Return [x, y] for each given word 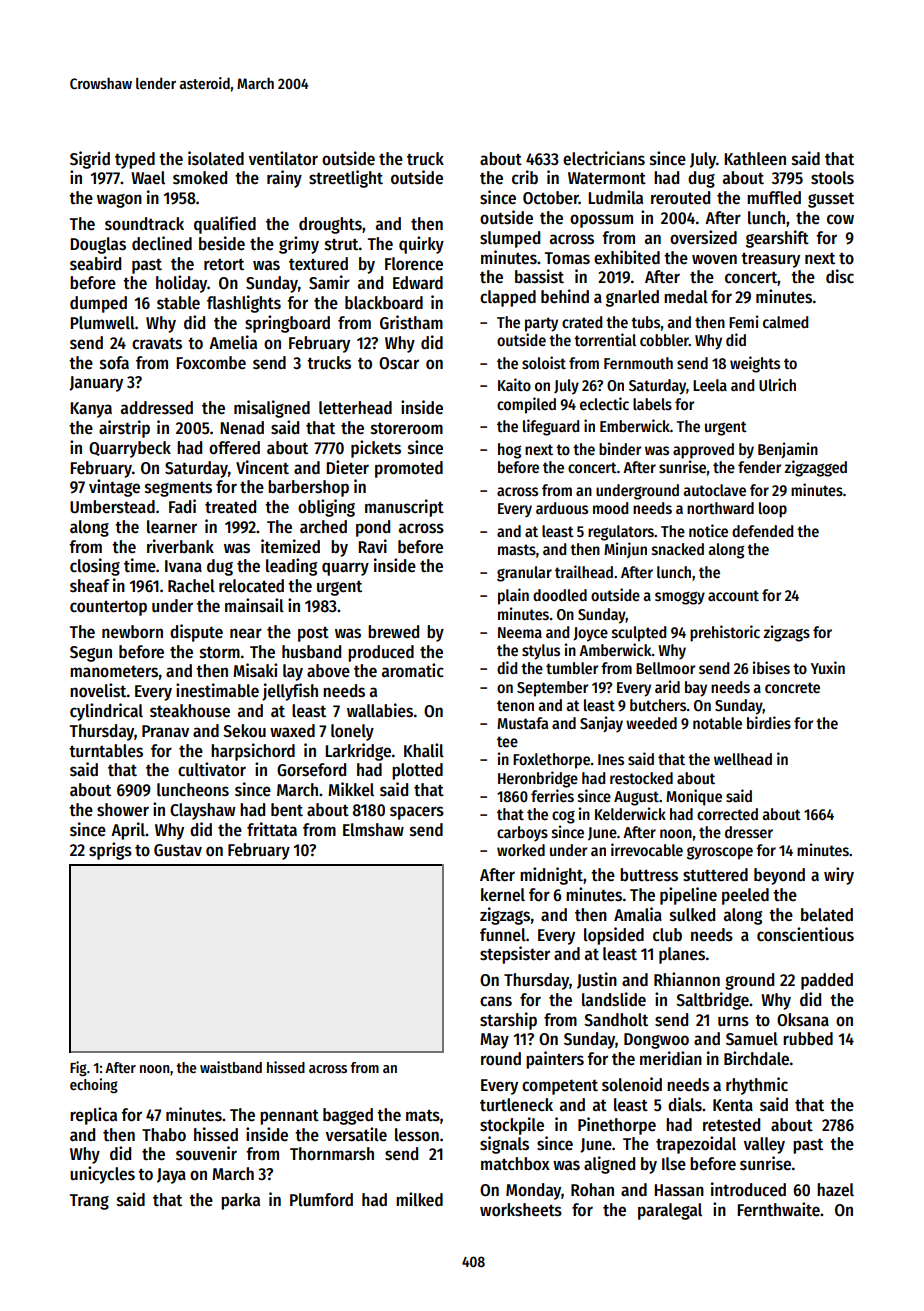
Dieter [347, 467]
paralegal [670, 1211]
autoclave [714, 490]
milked [419, 1199]
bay [696, 689]
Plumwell [102, 323]
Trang [89, 1202]
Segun [91, 654]
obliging [326, 508]
